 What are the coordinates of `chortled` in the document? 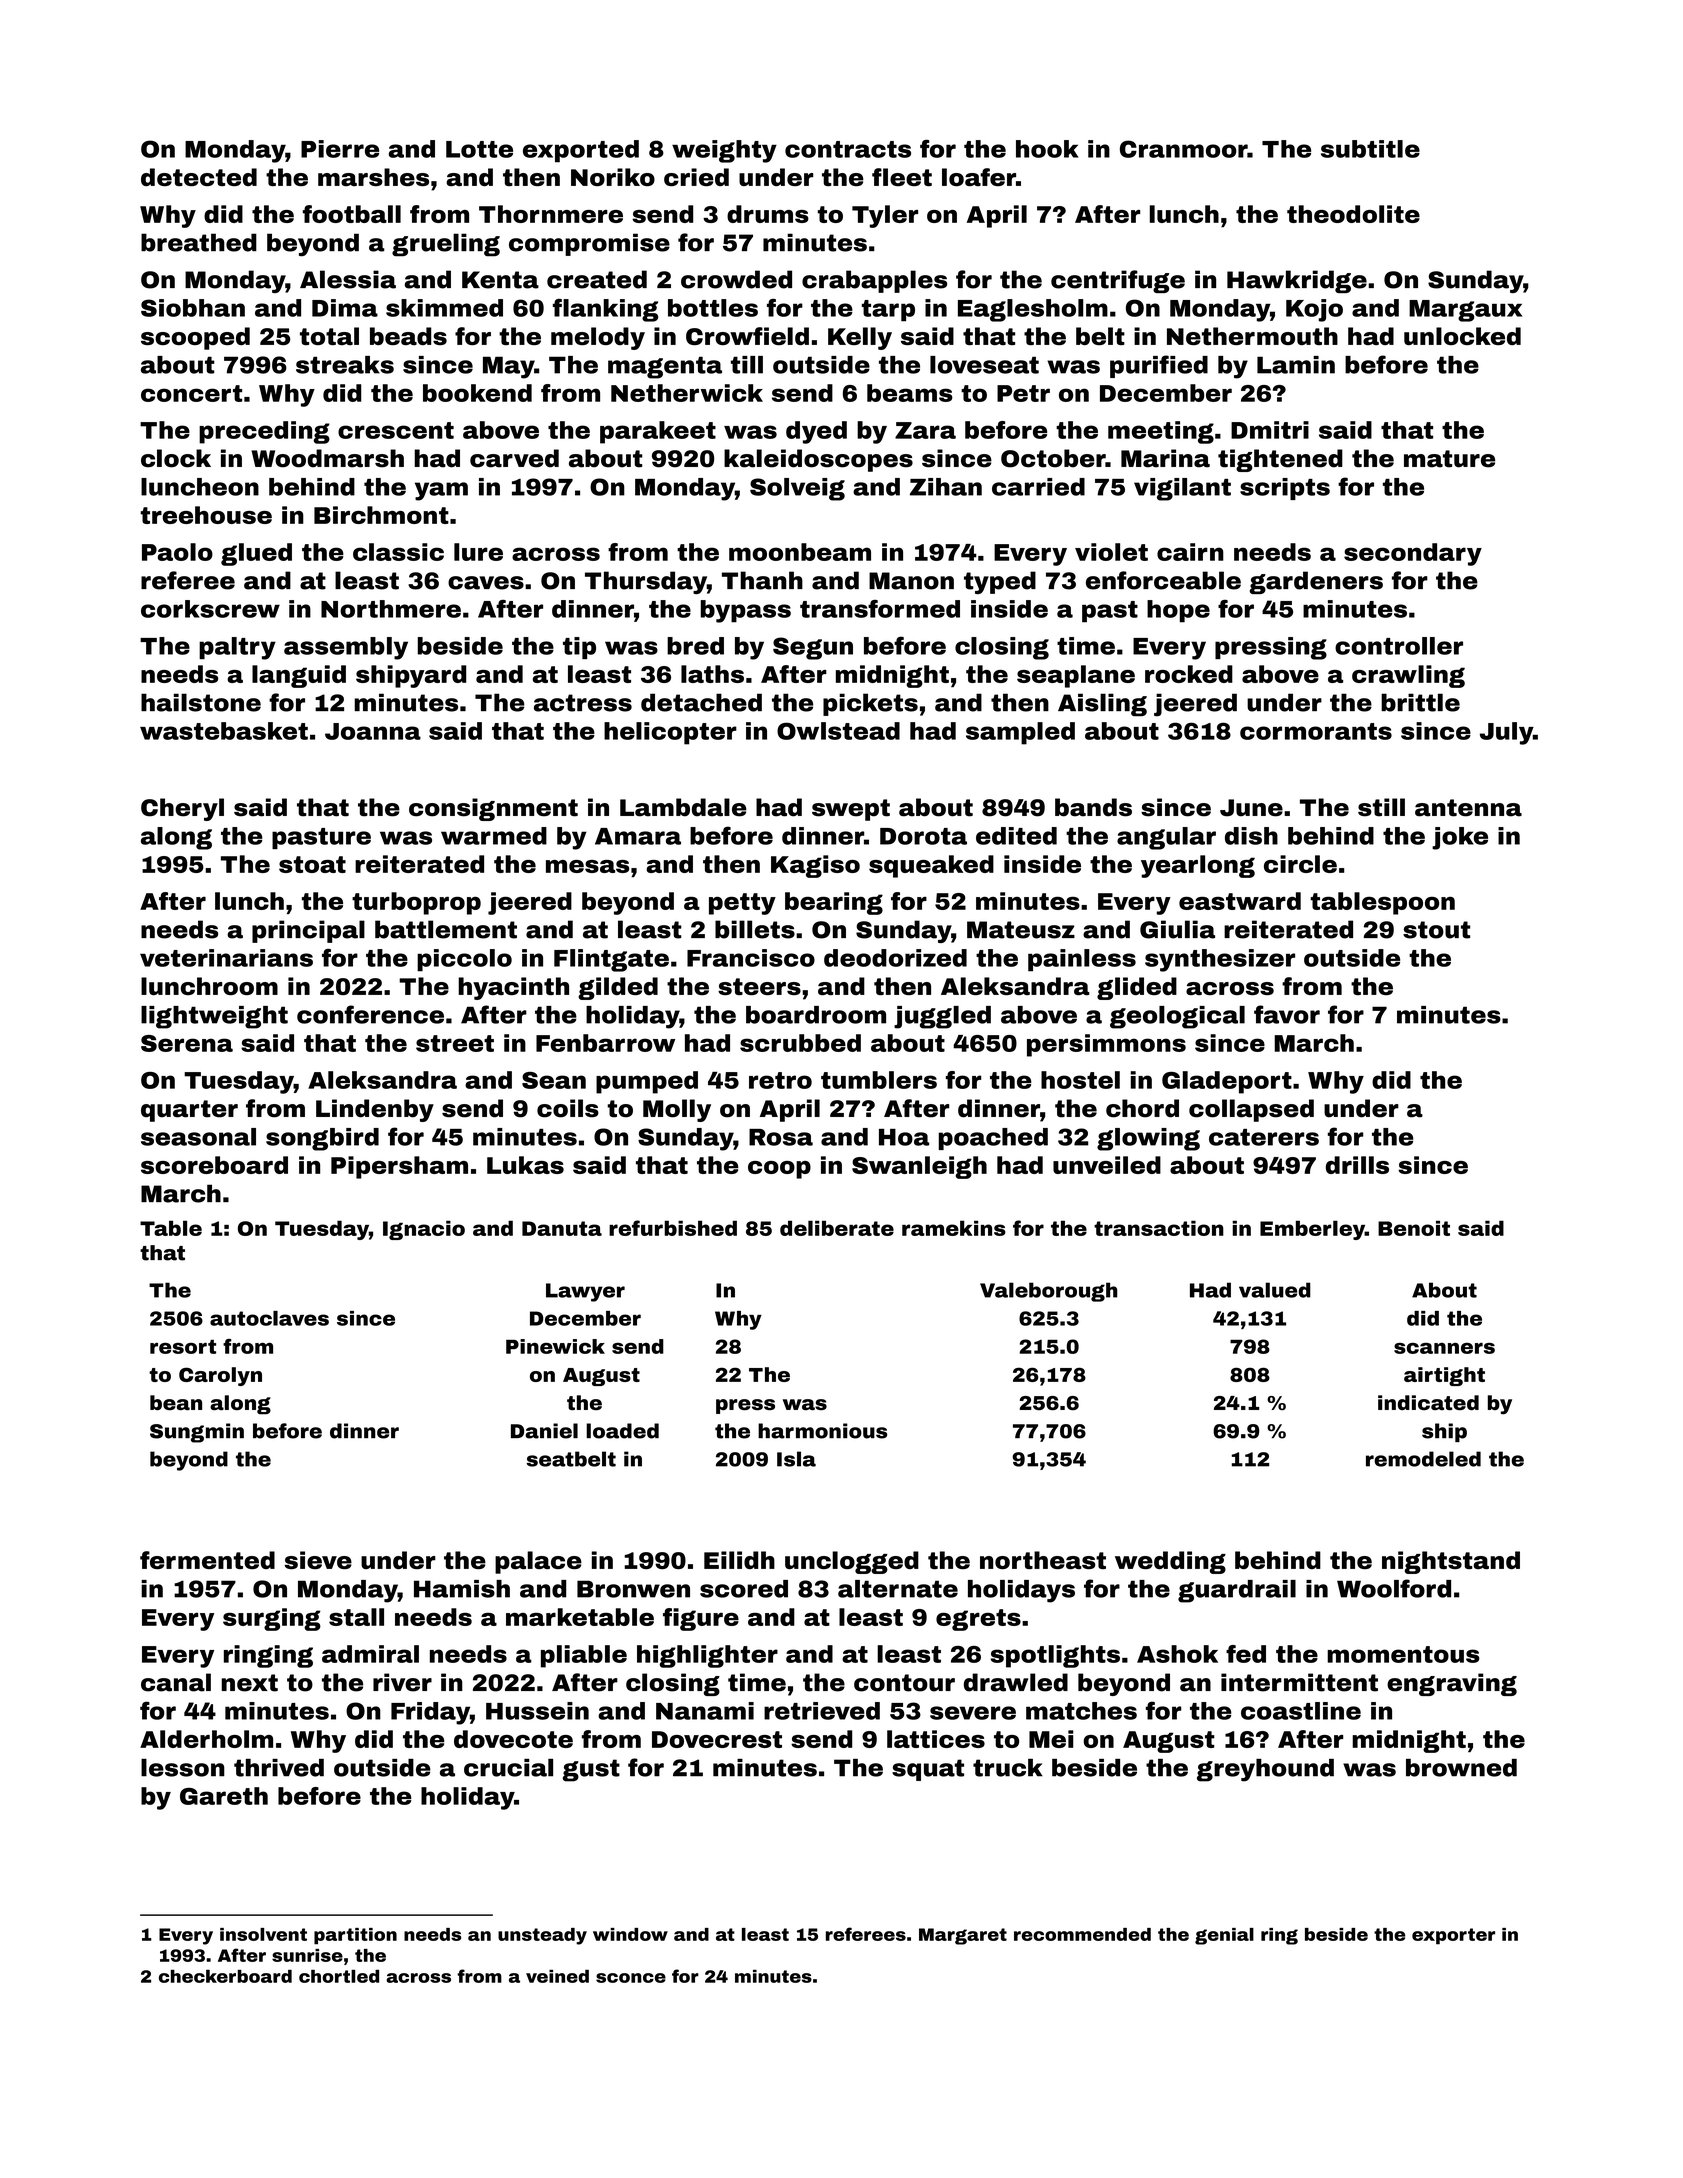 It's located at (339, 1976).
